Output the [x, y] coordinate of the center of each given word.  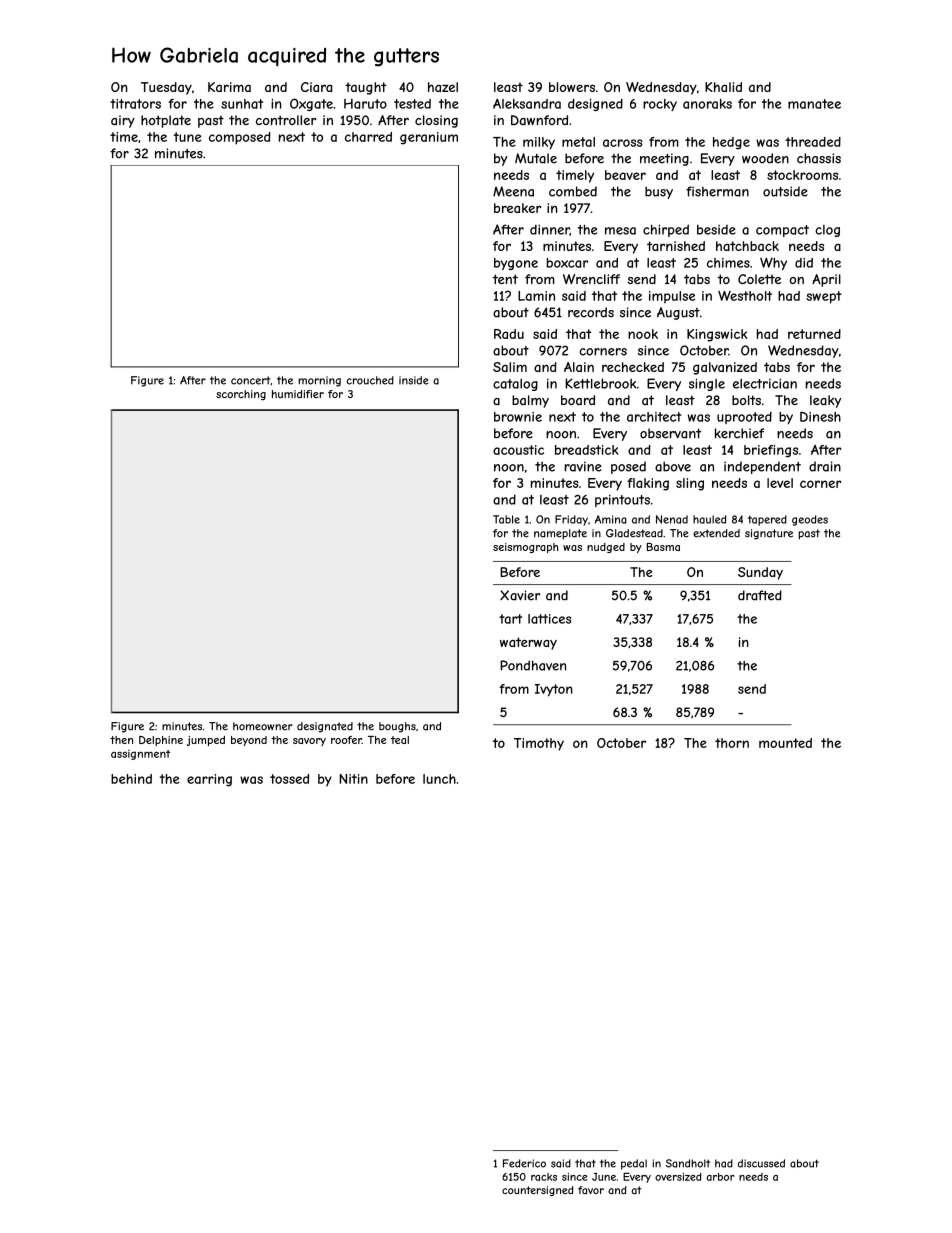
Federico [524, 1163]
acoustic [518, 450]
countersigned [537, 1191]
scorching [241, 395]
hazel [443, 87]
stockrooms [802, 175]
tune [188, 137]
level [780, 483]
